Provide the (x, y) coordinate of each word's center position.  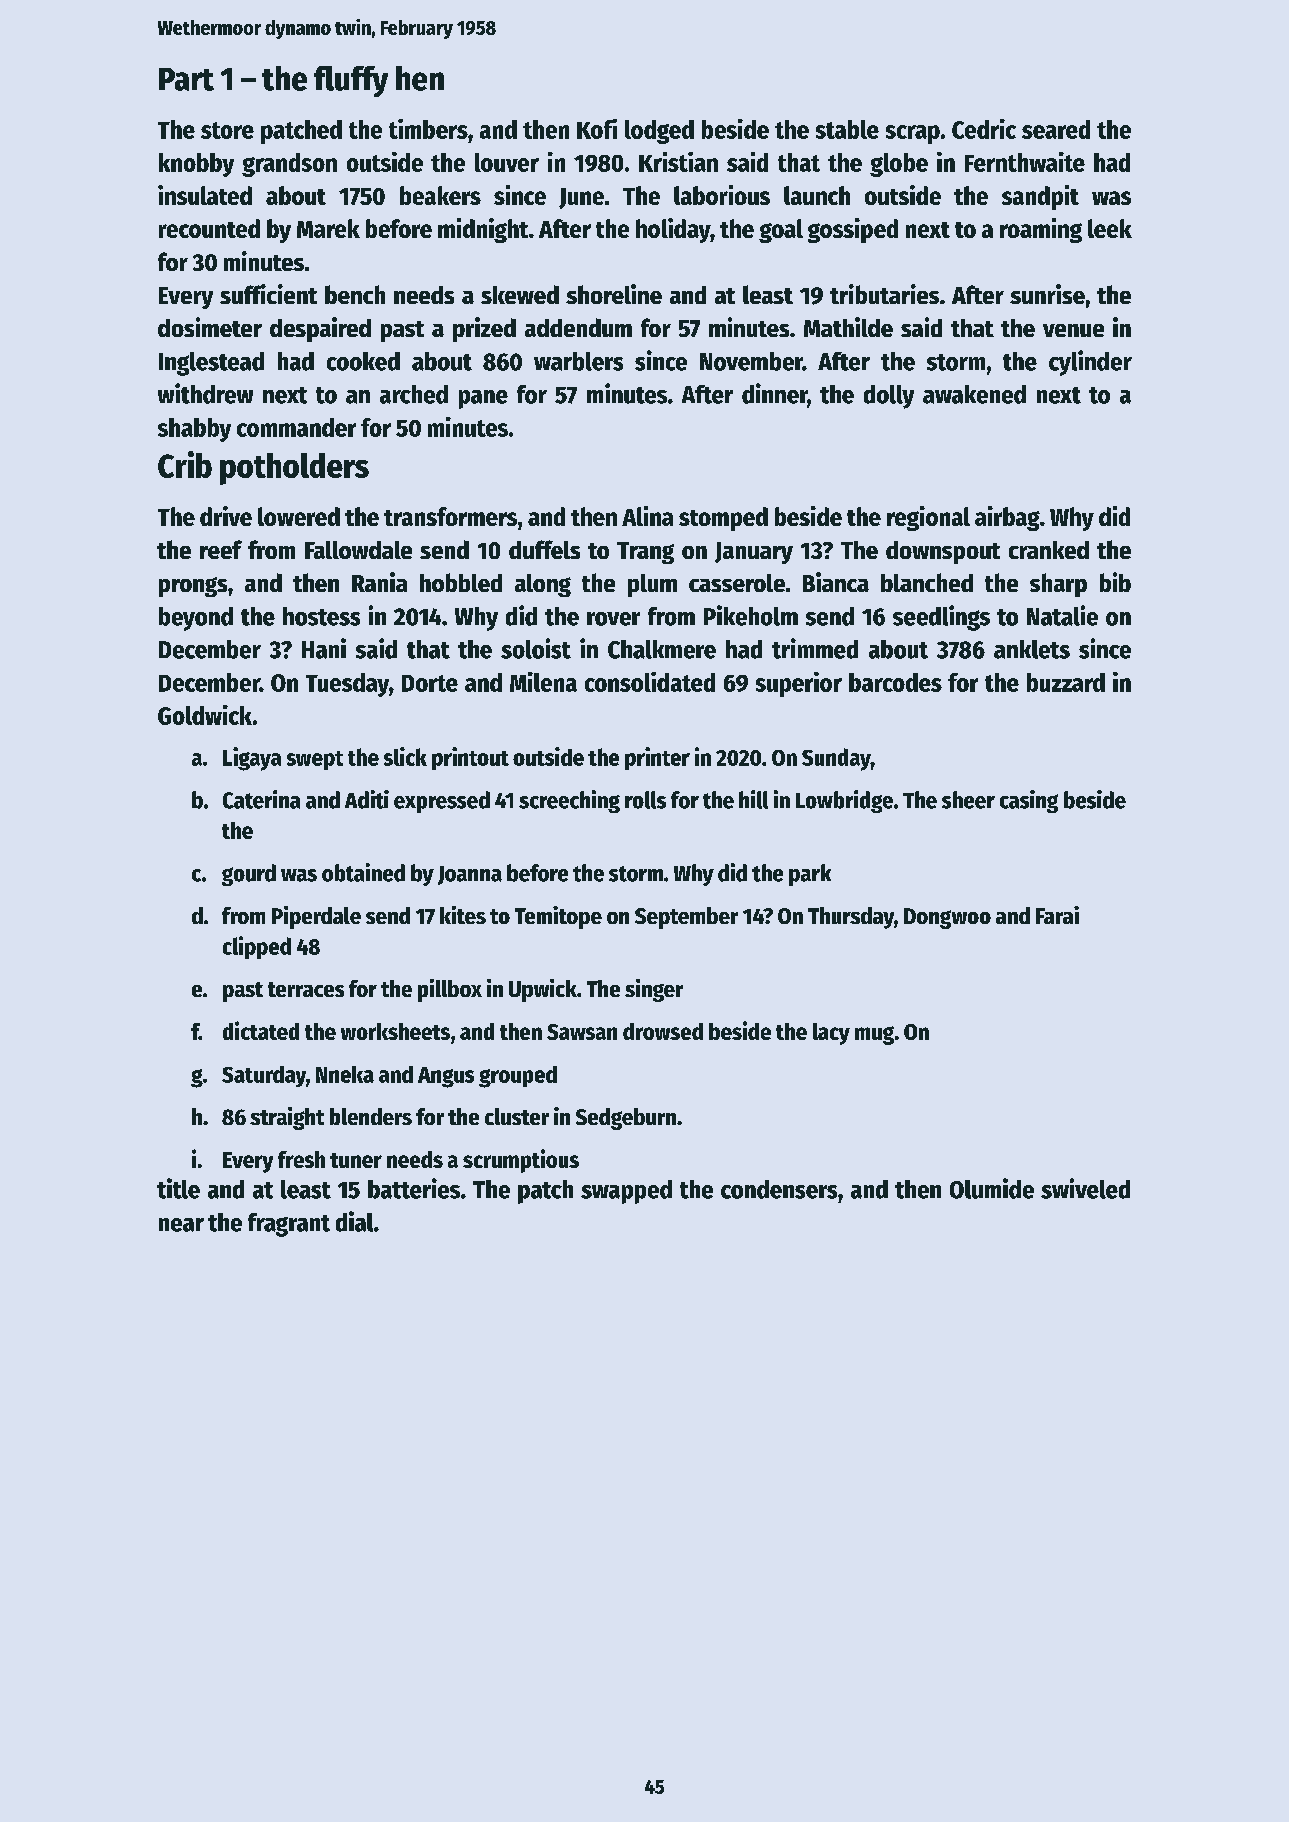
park (810, 875)
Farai (1057, 915)
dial (354, 1221)
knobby (196, 165)
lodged (659, 132)
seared (1056, 129)
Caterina (261, 799)
